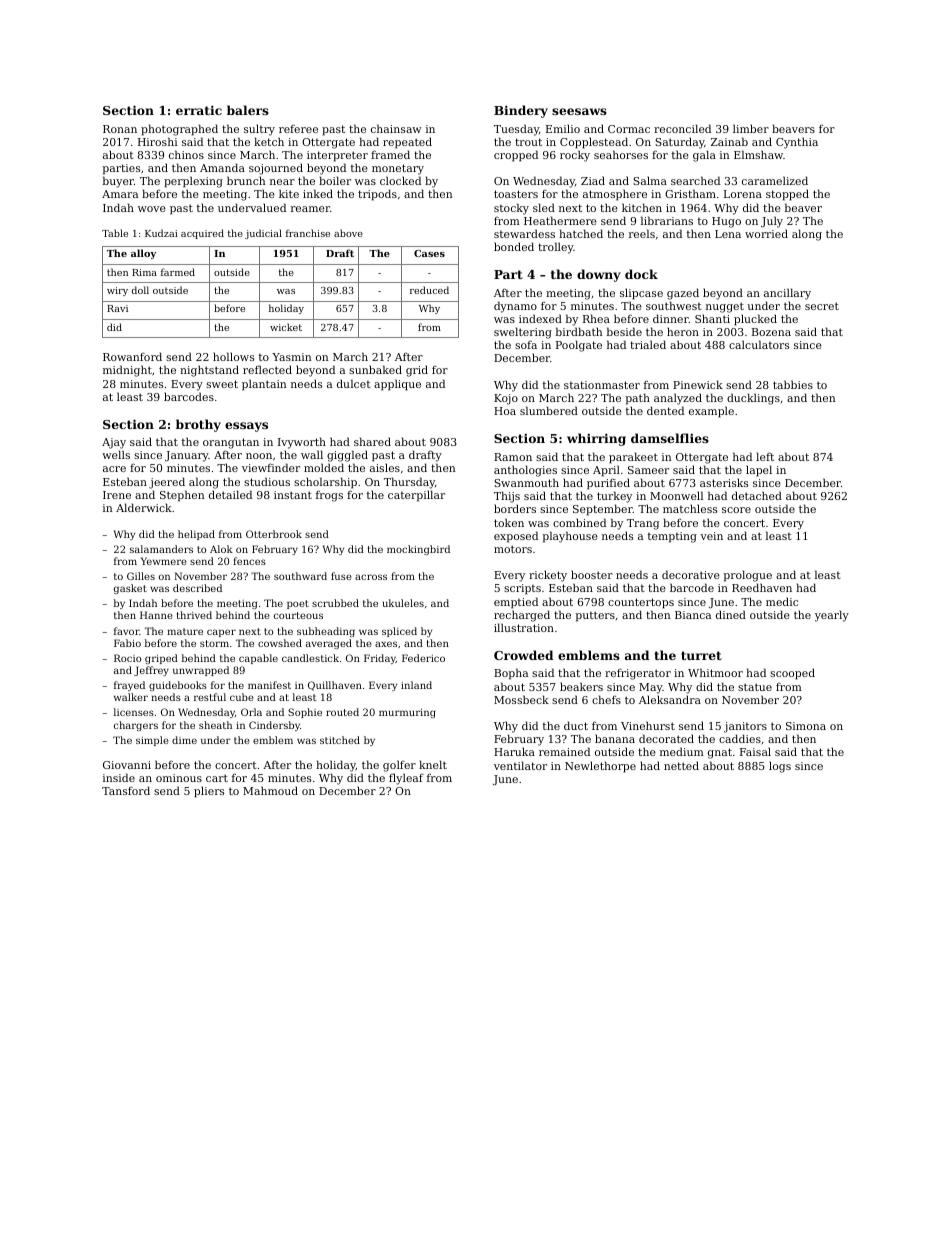 Image resolution: width=952 pixels, height=1233 pixels. What do you see at coordinates (406, 779) in the image?
I see `flyleaf` at bounding box center [406, 779].
